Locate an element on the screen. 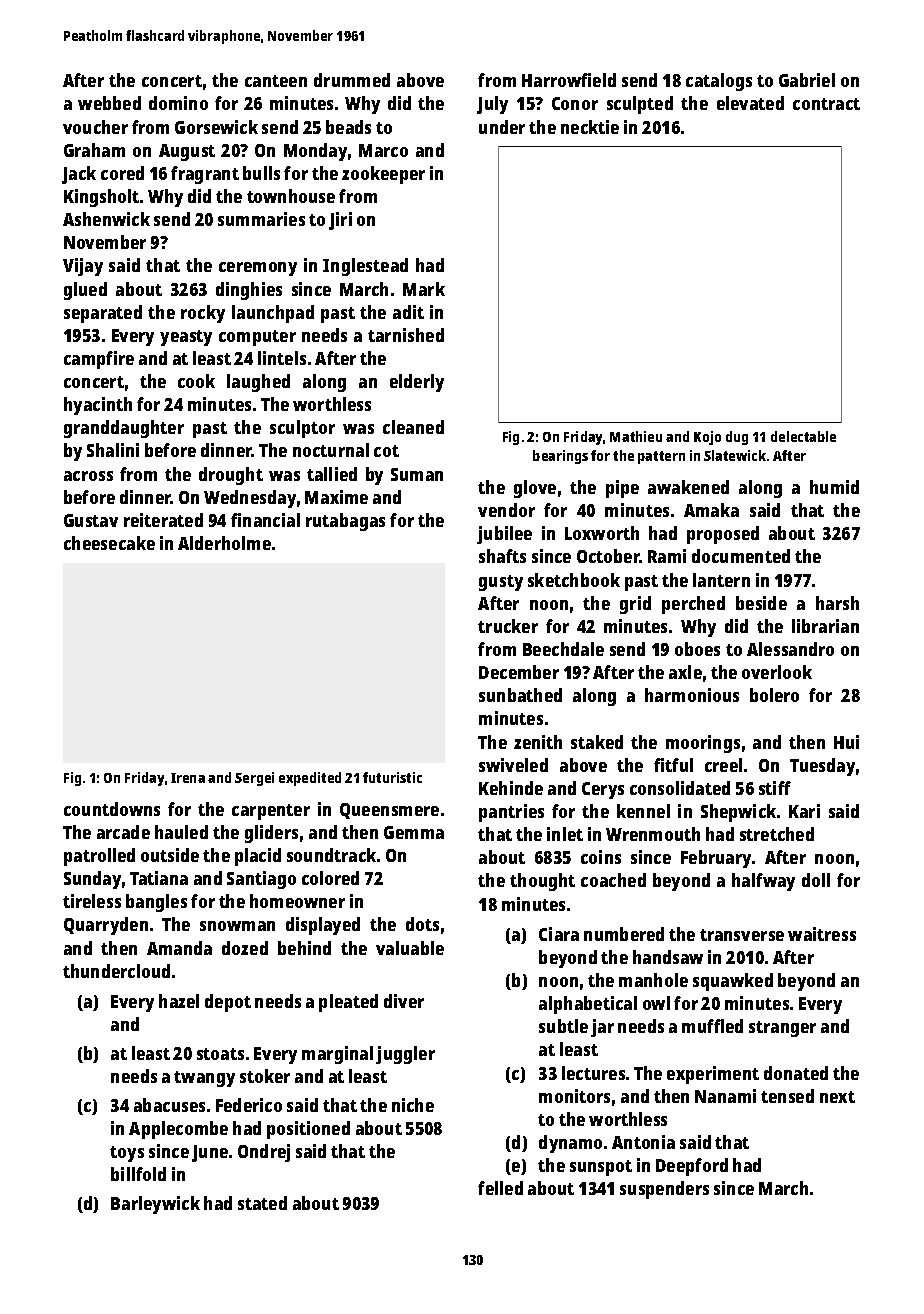 The height and width of the screenshot is (1314, 924). depot is located at coordinates (228, 1003).
